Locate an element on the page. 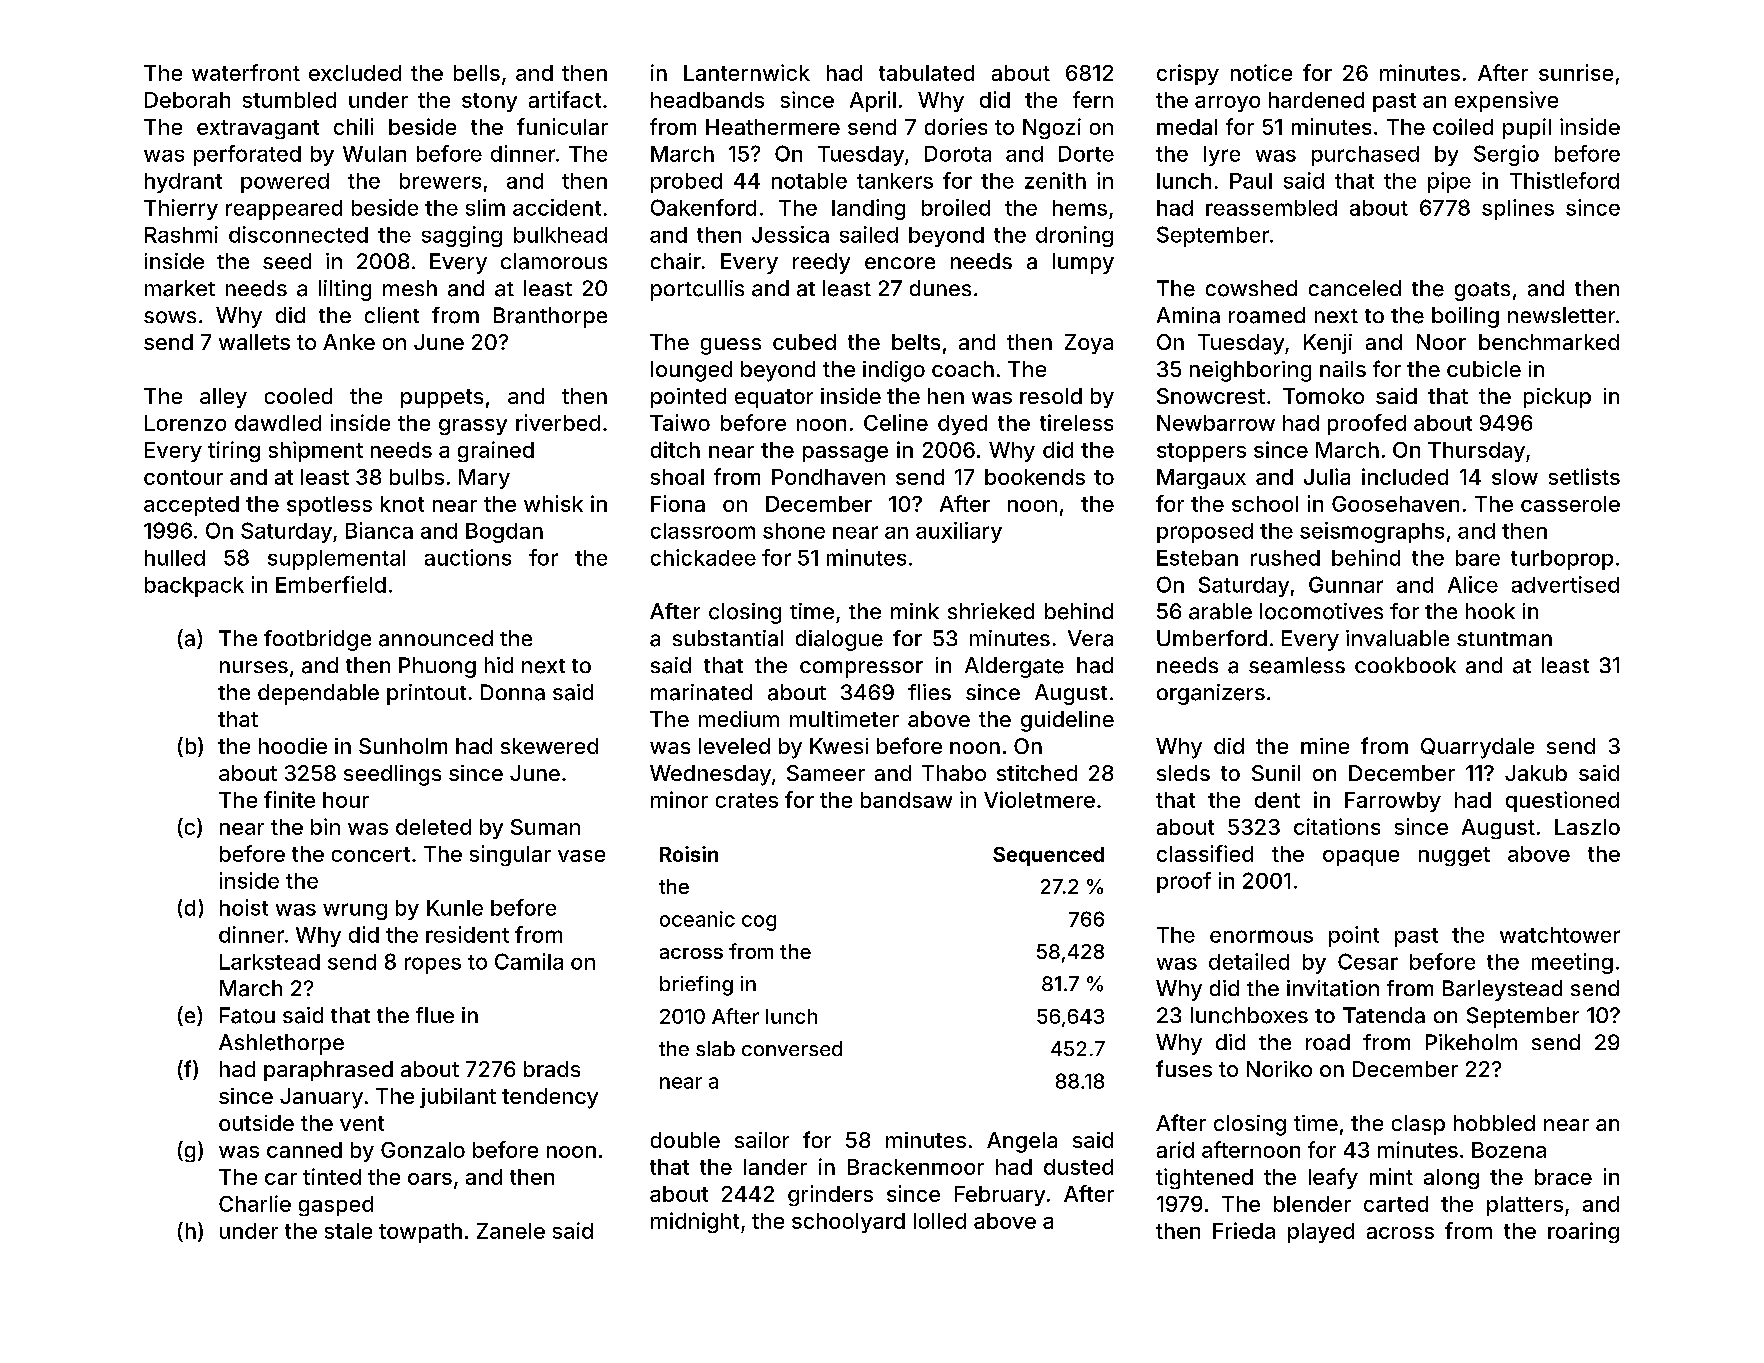  Sunil is located at coordinates (1276, 773).
